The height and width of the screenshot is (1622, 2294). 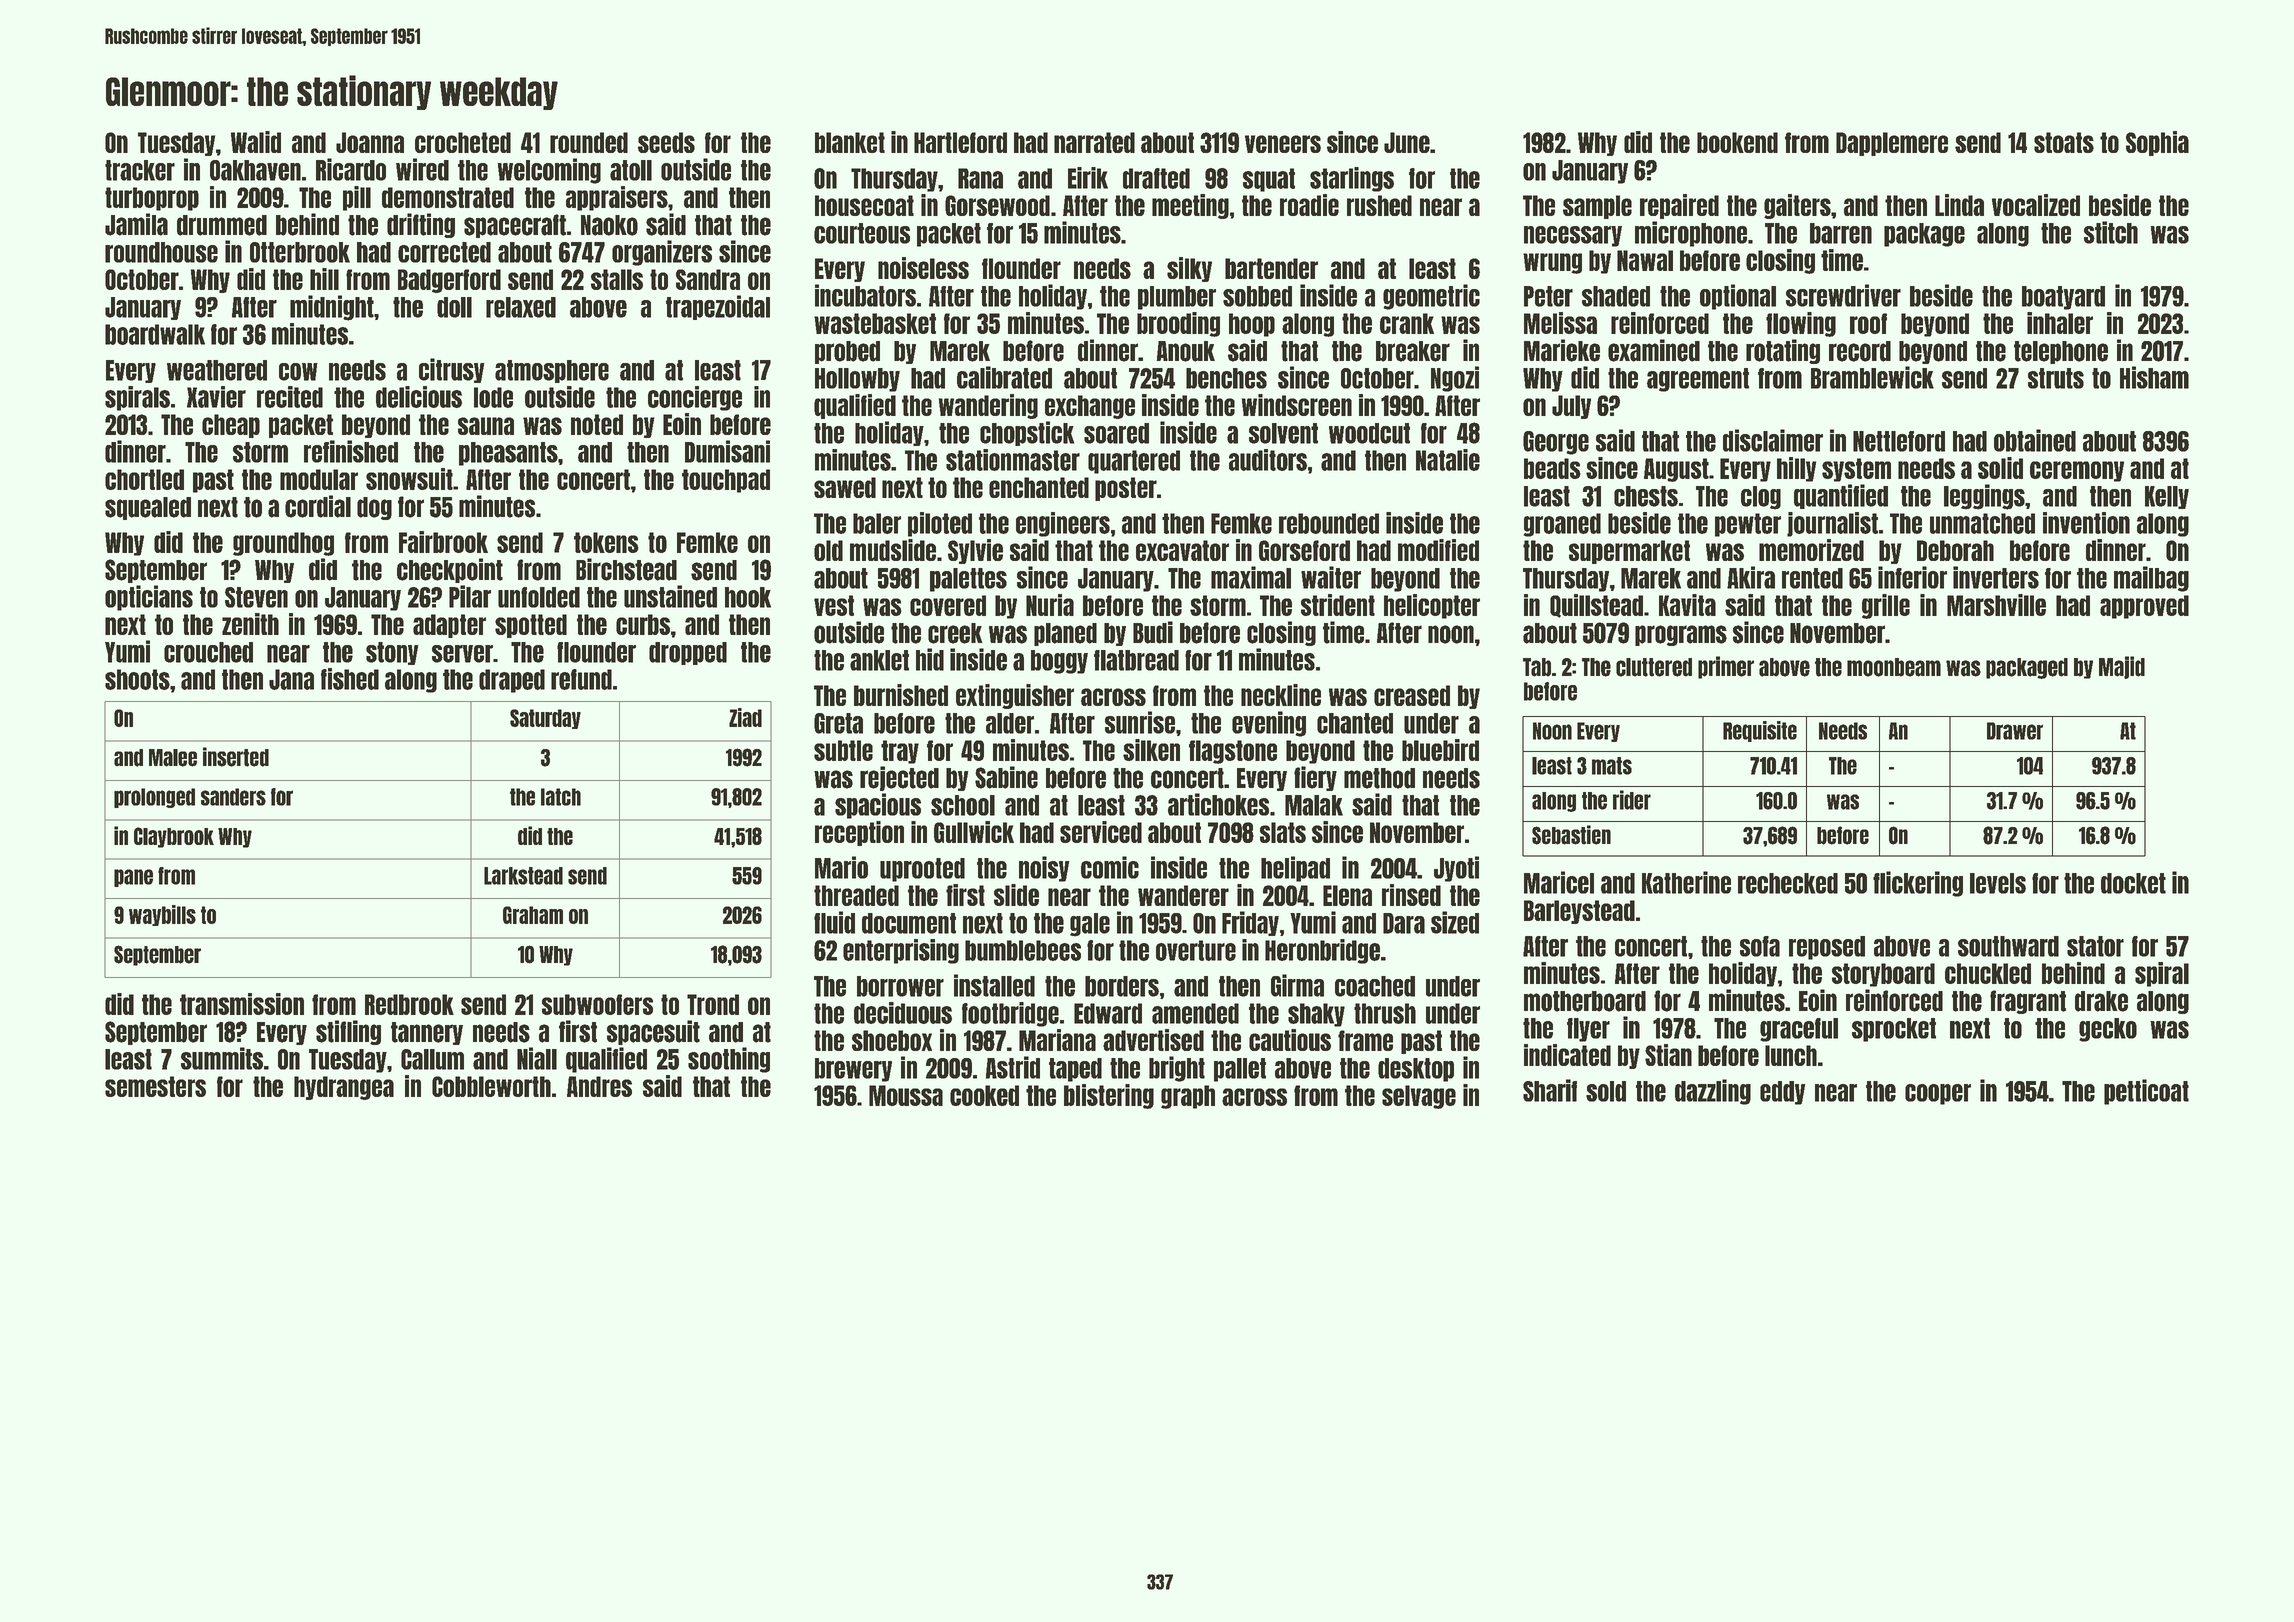 What do you see at coordinates (597, 1004) in the screenshot?
I see `subwoofers` at bounding box center [597, 1004].
